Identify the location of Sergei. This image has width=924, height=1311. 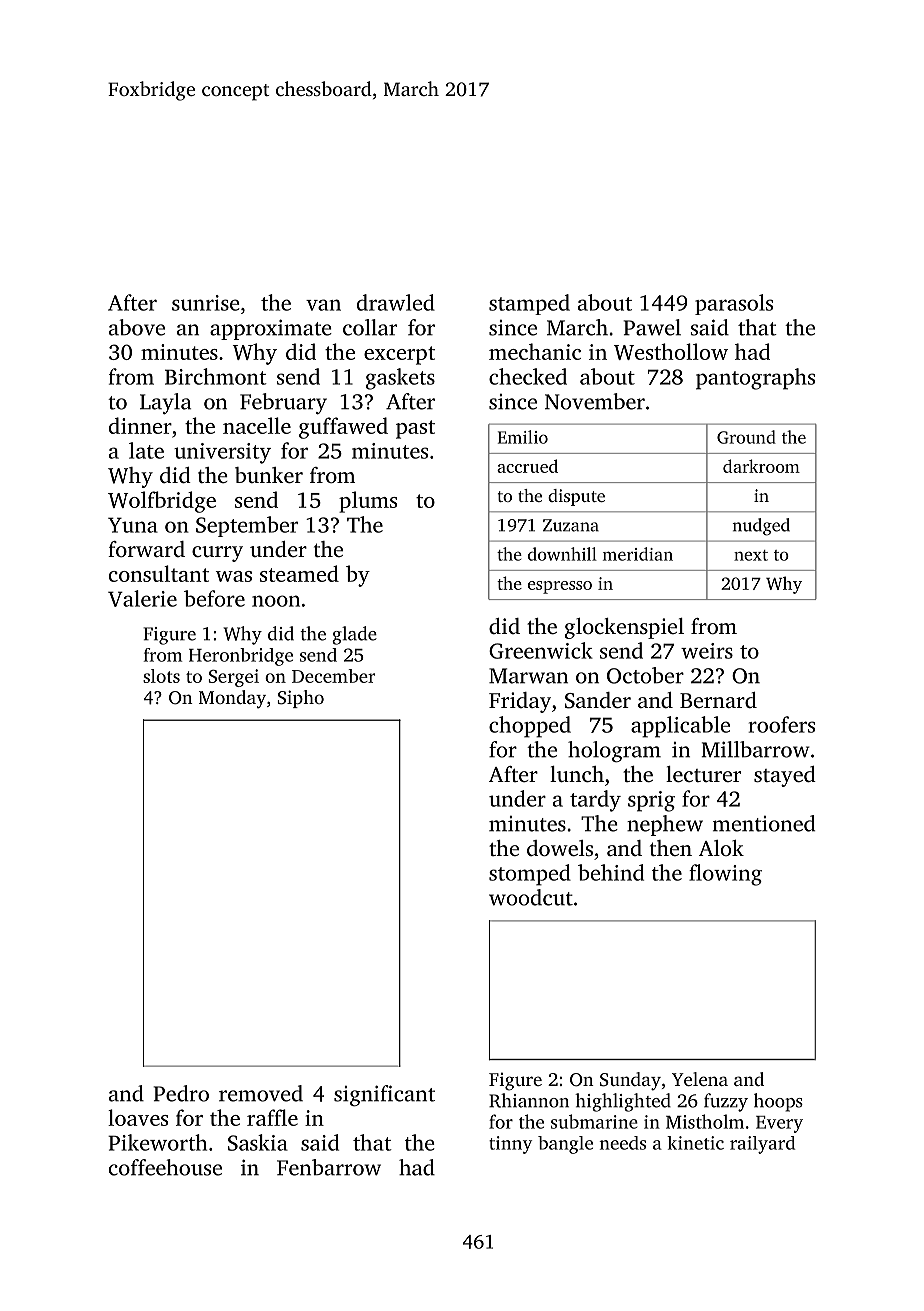
(233, 678).
